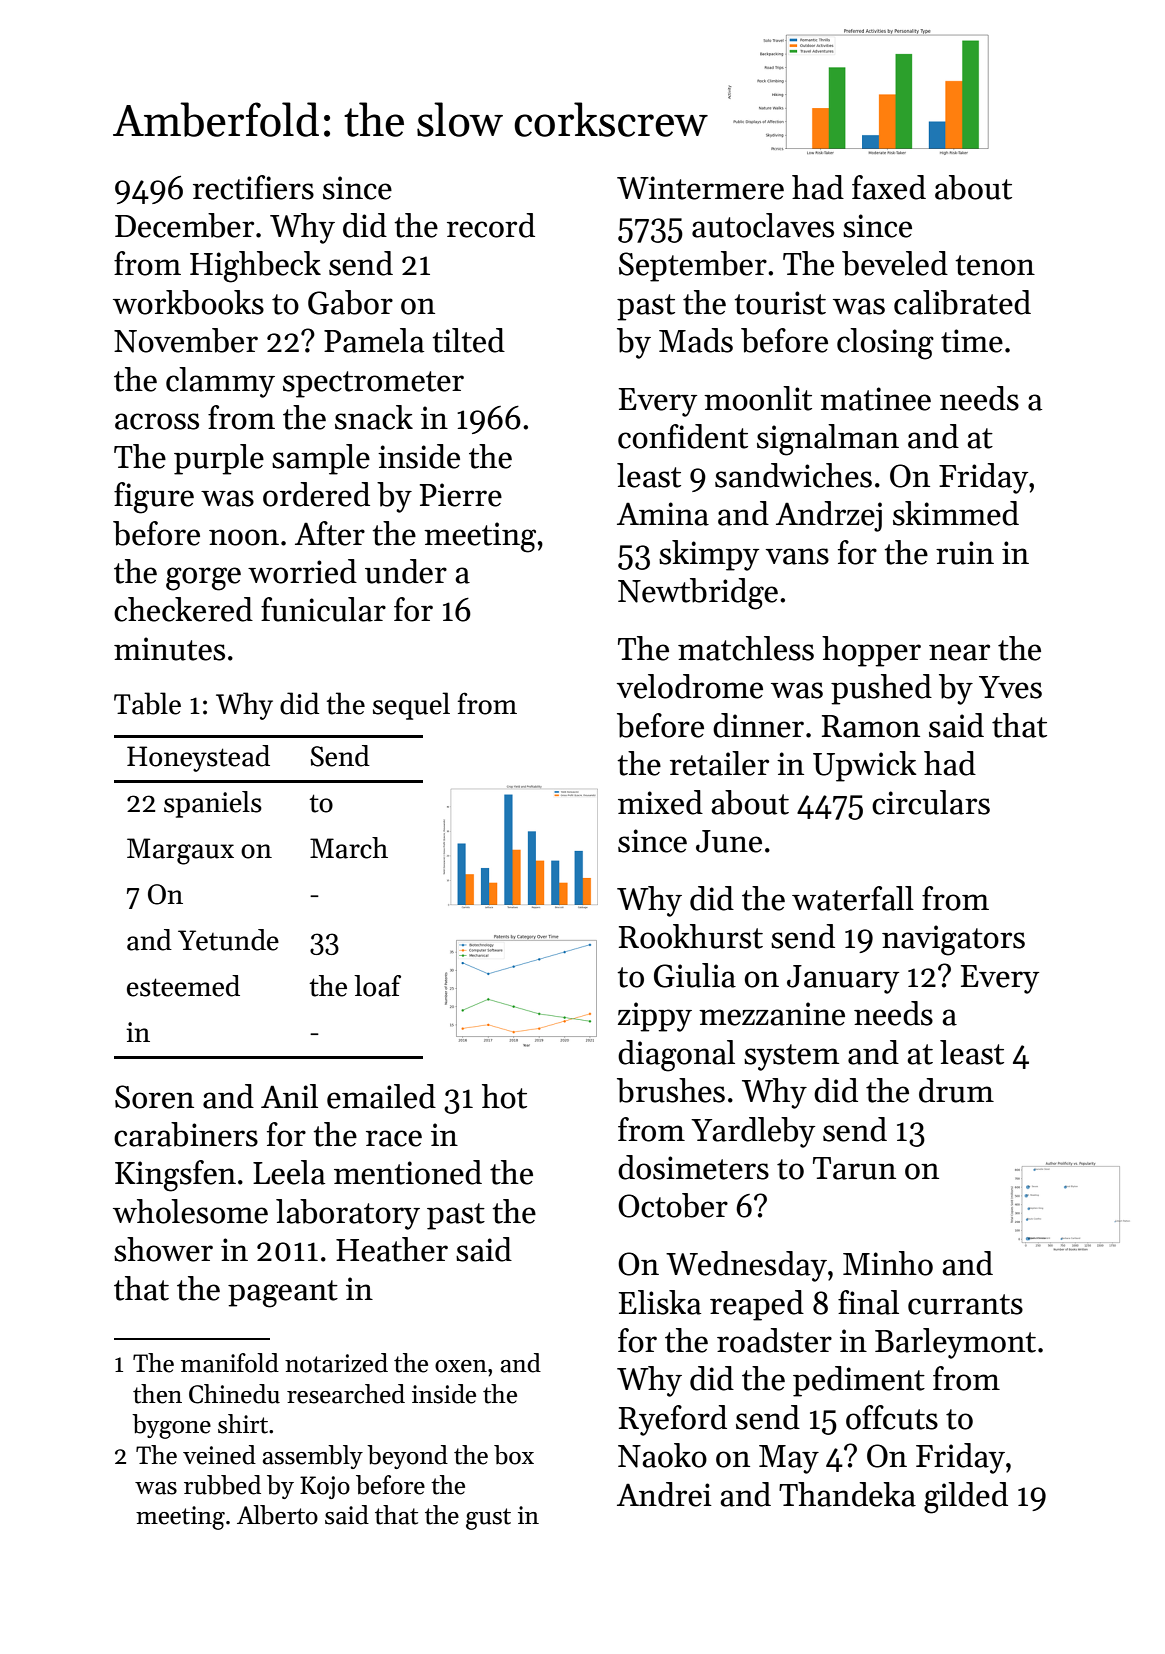 The height and width of the image is (1654, 1165). What do you see at coordinates (228, 940) in the image?
I see `Yetunde` at bounding box center [228, 940].
